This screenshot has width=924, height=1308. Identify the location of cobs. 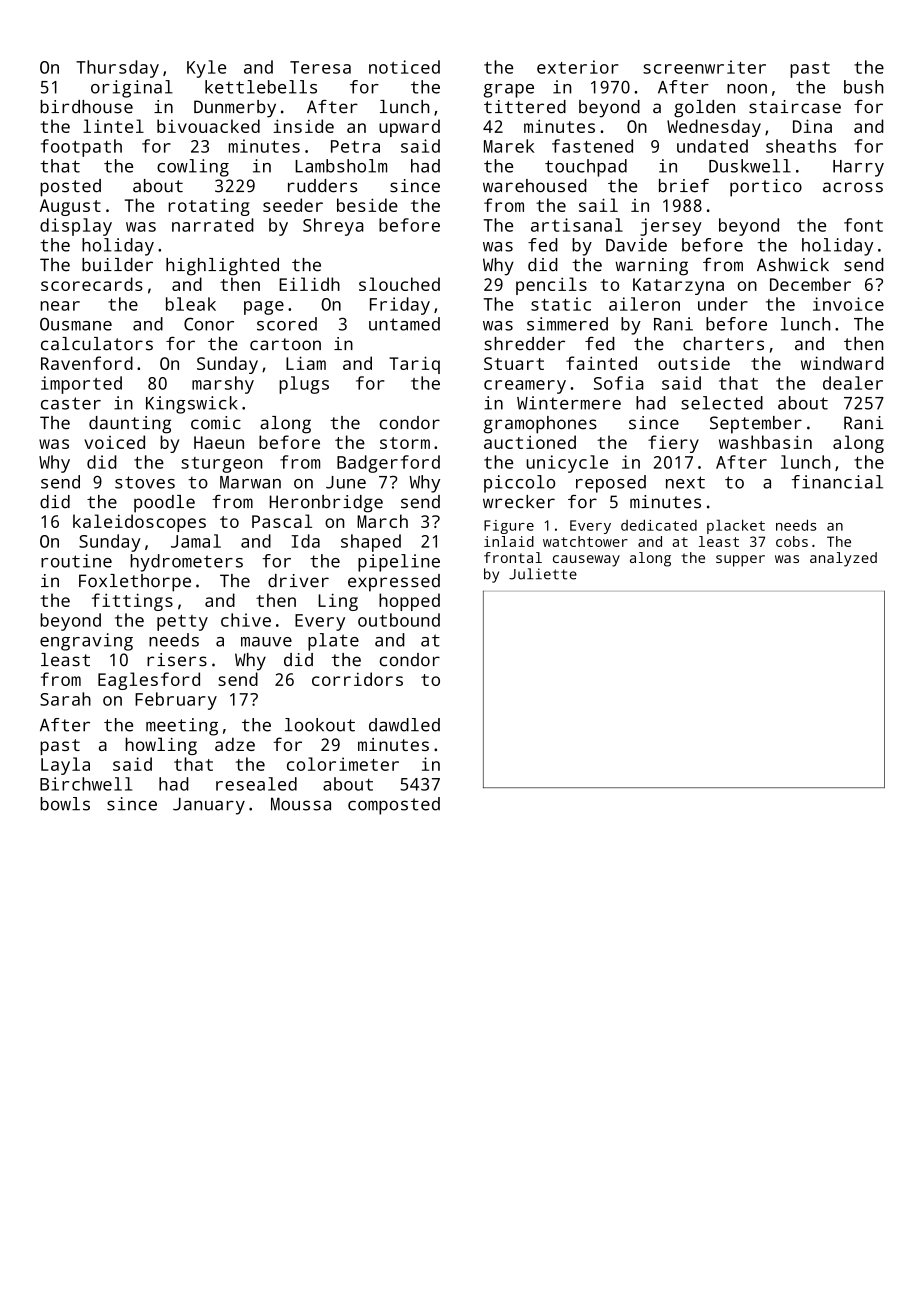
(792, 541).
